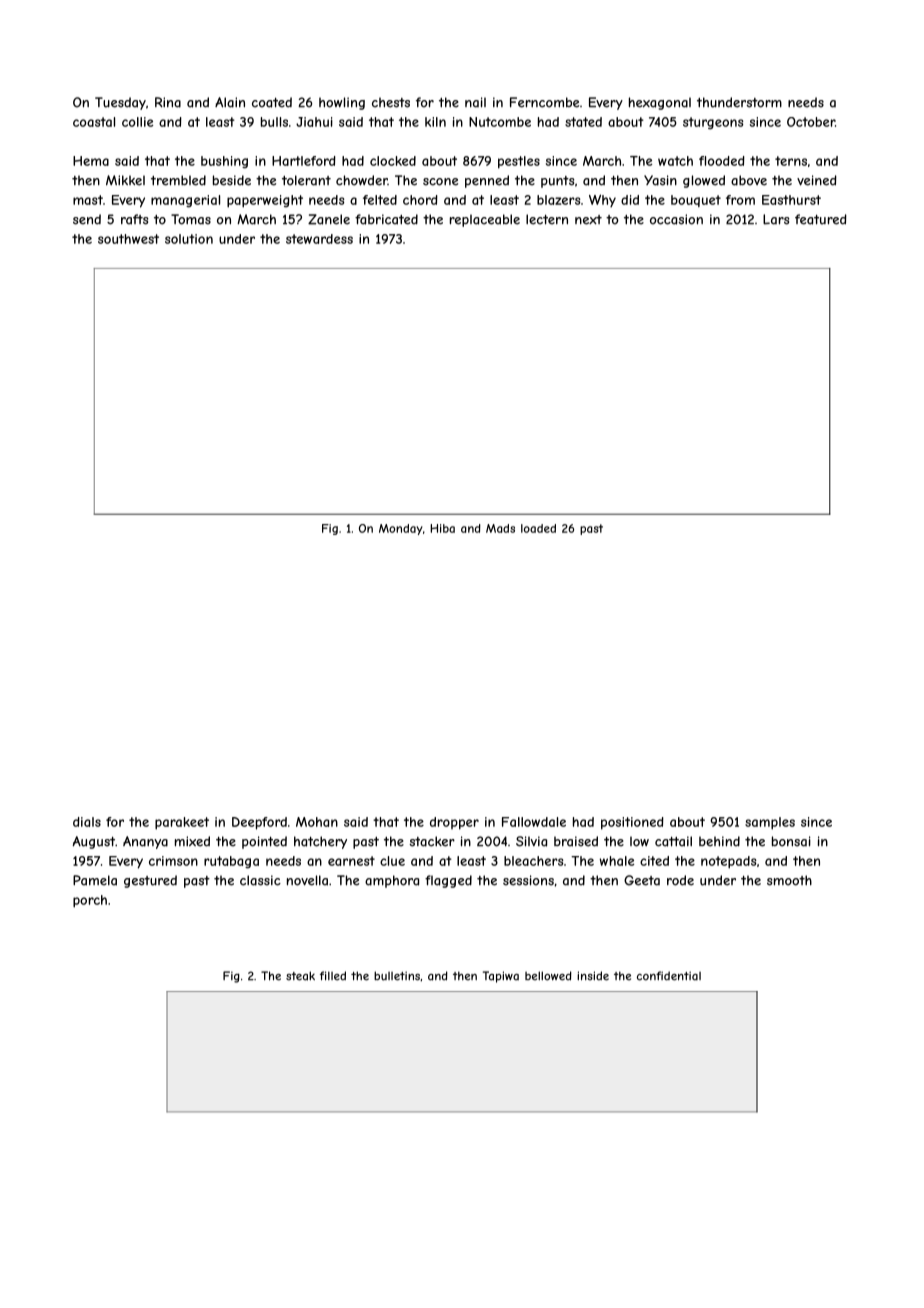 Image resolution: width=924 pixels, height=1308 pixels. I want to click on paperweight, so click(265, 201).
